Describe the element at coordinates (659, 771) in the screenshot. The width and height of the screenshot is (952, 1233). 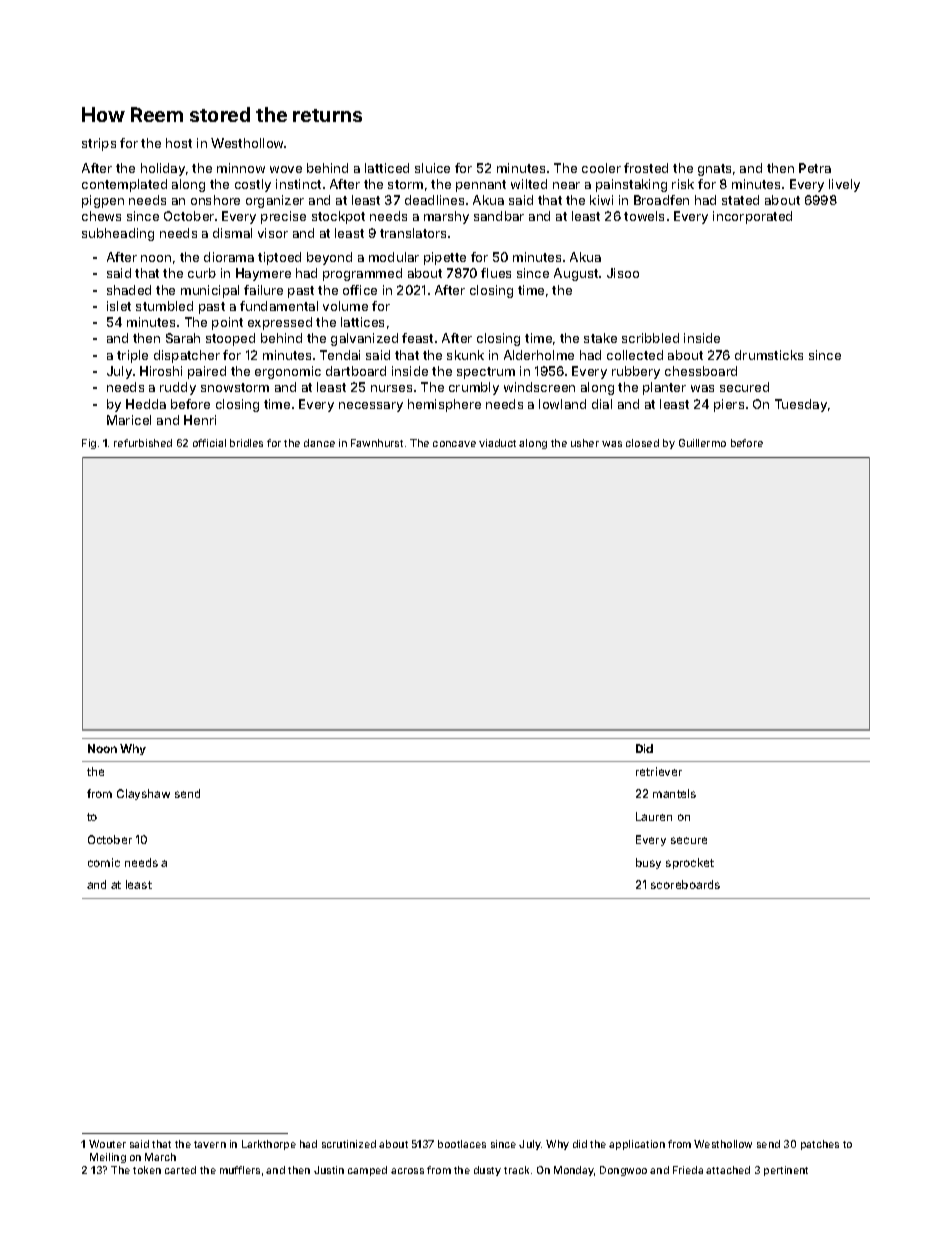
I see `retriever` at that location.
